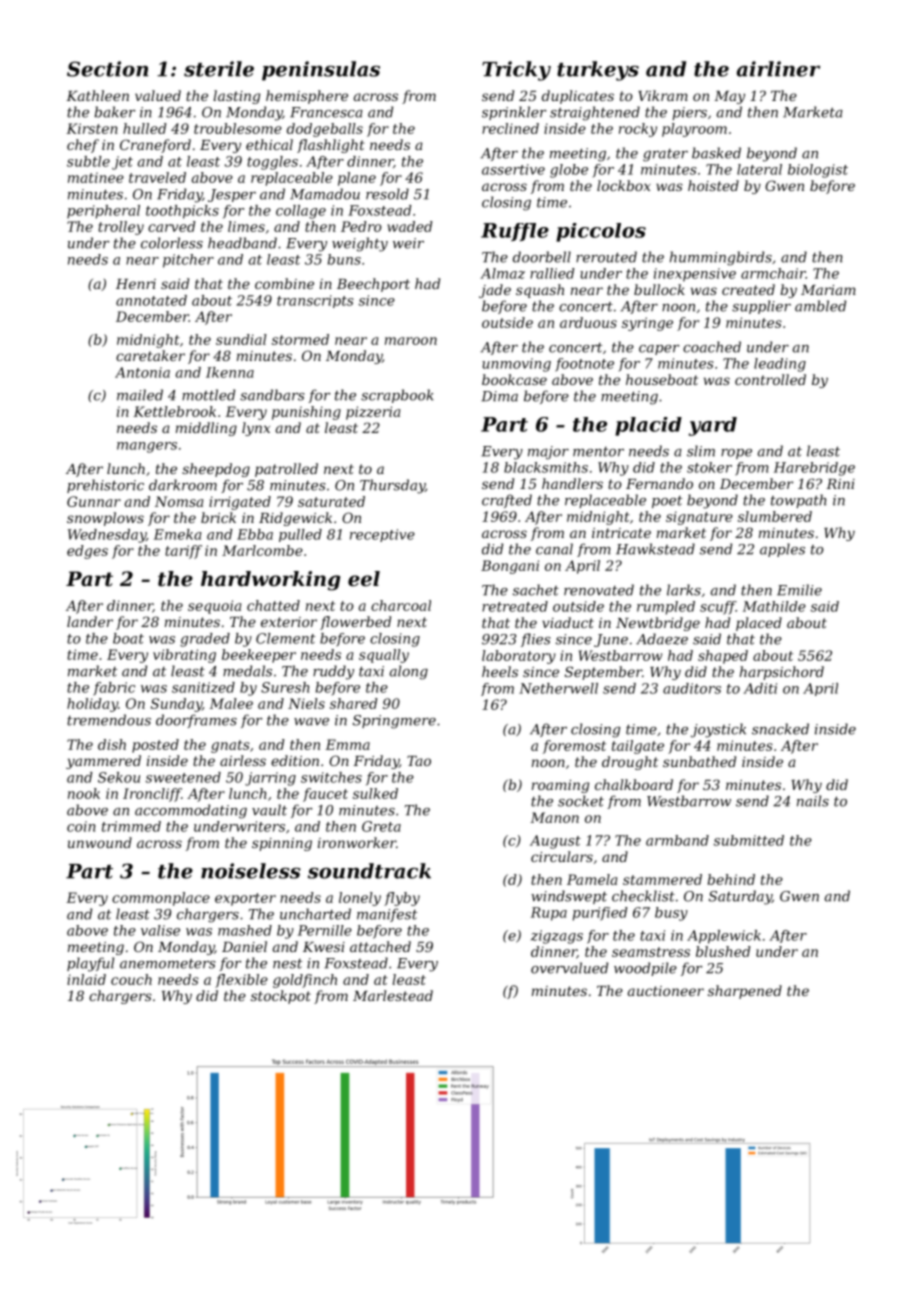 The width and height of the screenshot is (924, 1308). Describe the element at coordinates (140, 395) in the screenshot. I see `mailed` at that location.
